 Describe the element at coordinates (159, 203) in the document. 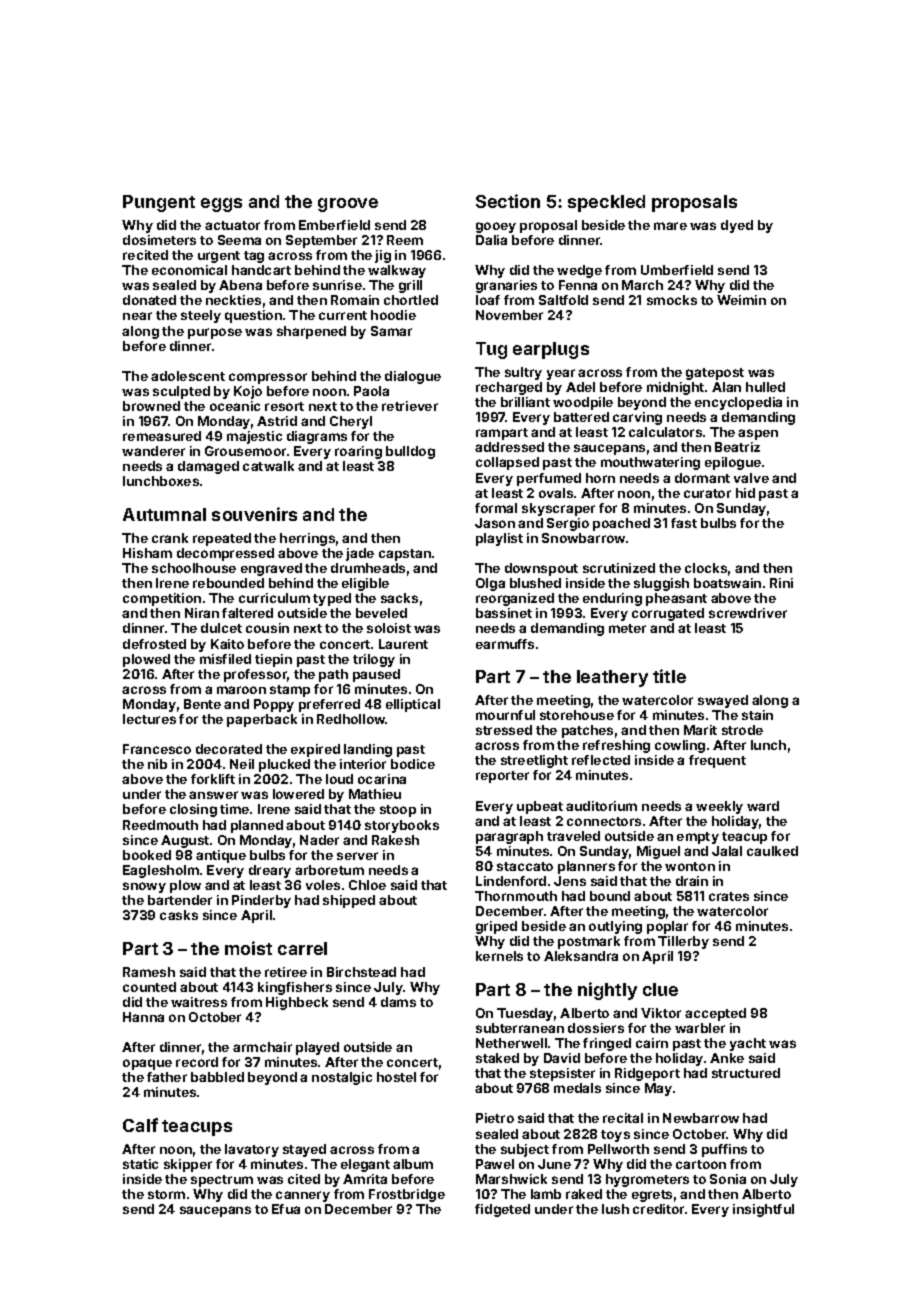

I see `Pungent` at that location.
